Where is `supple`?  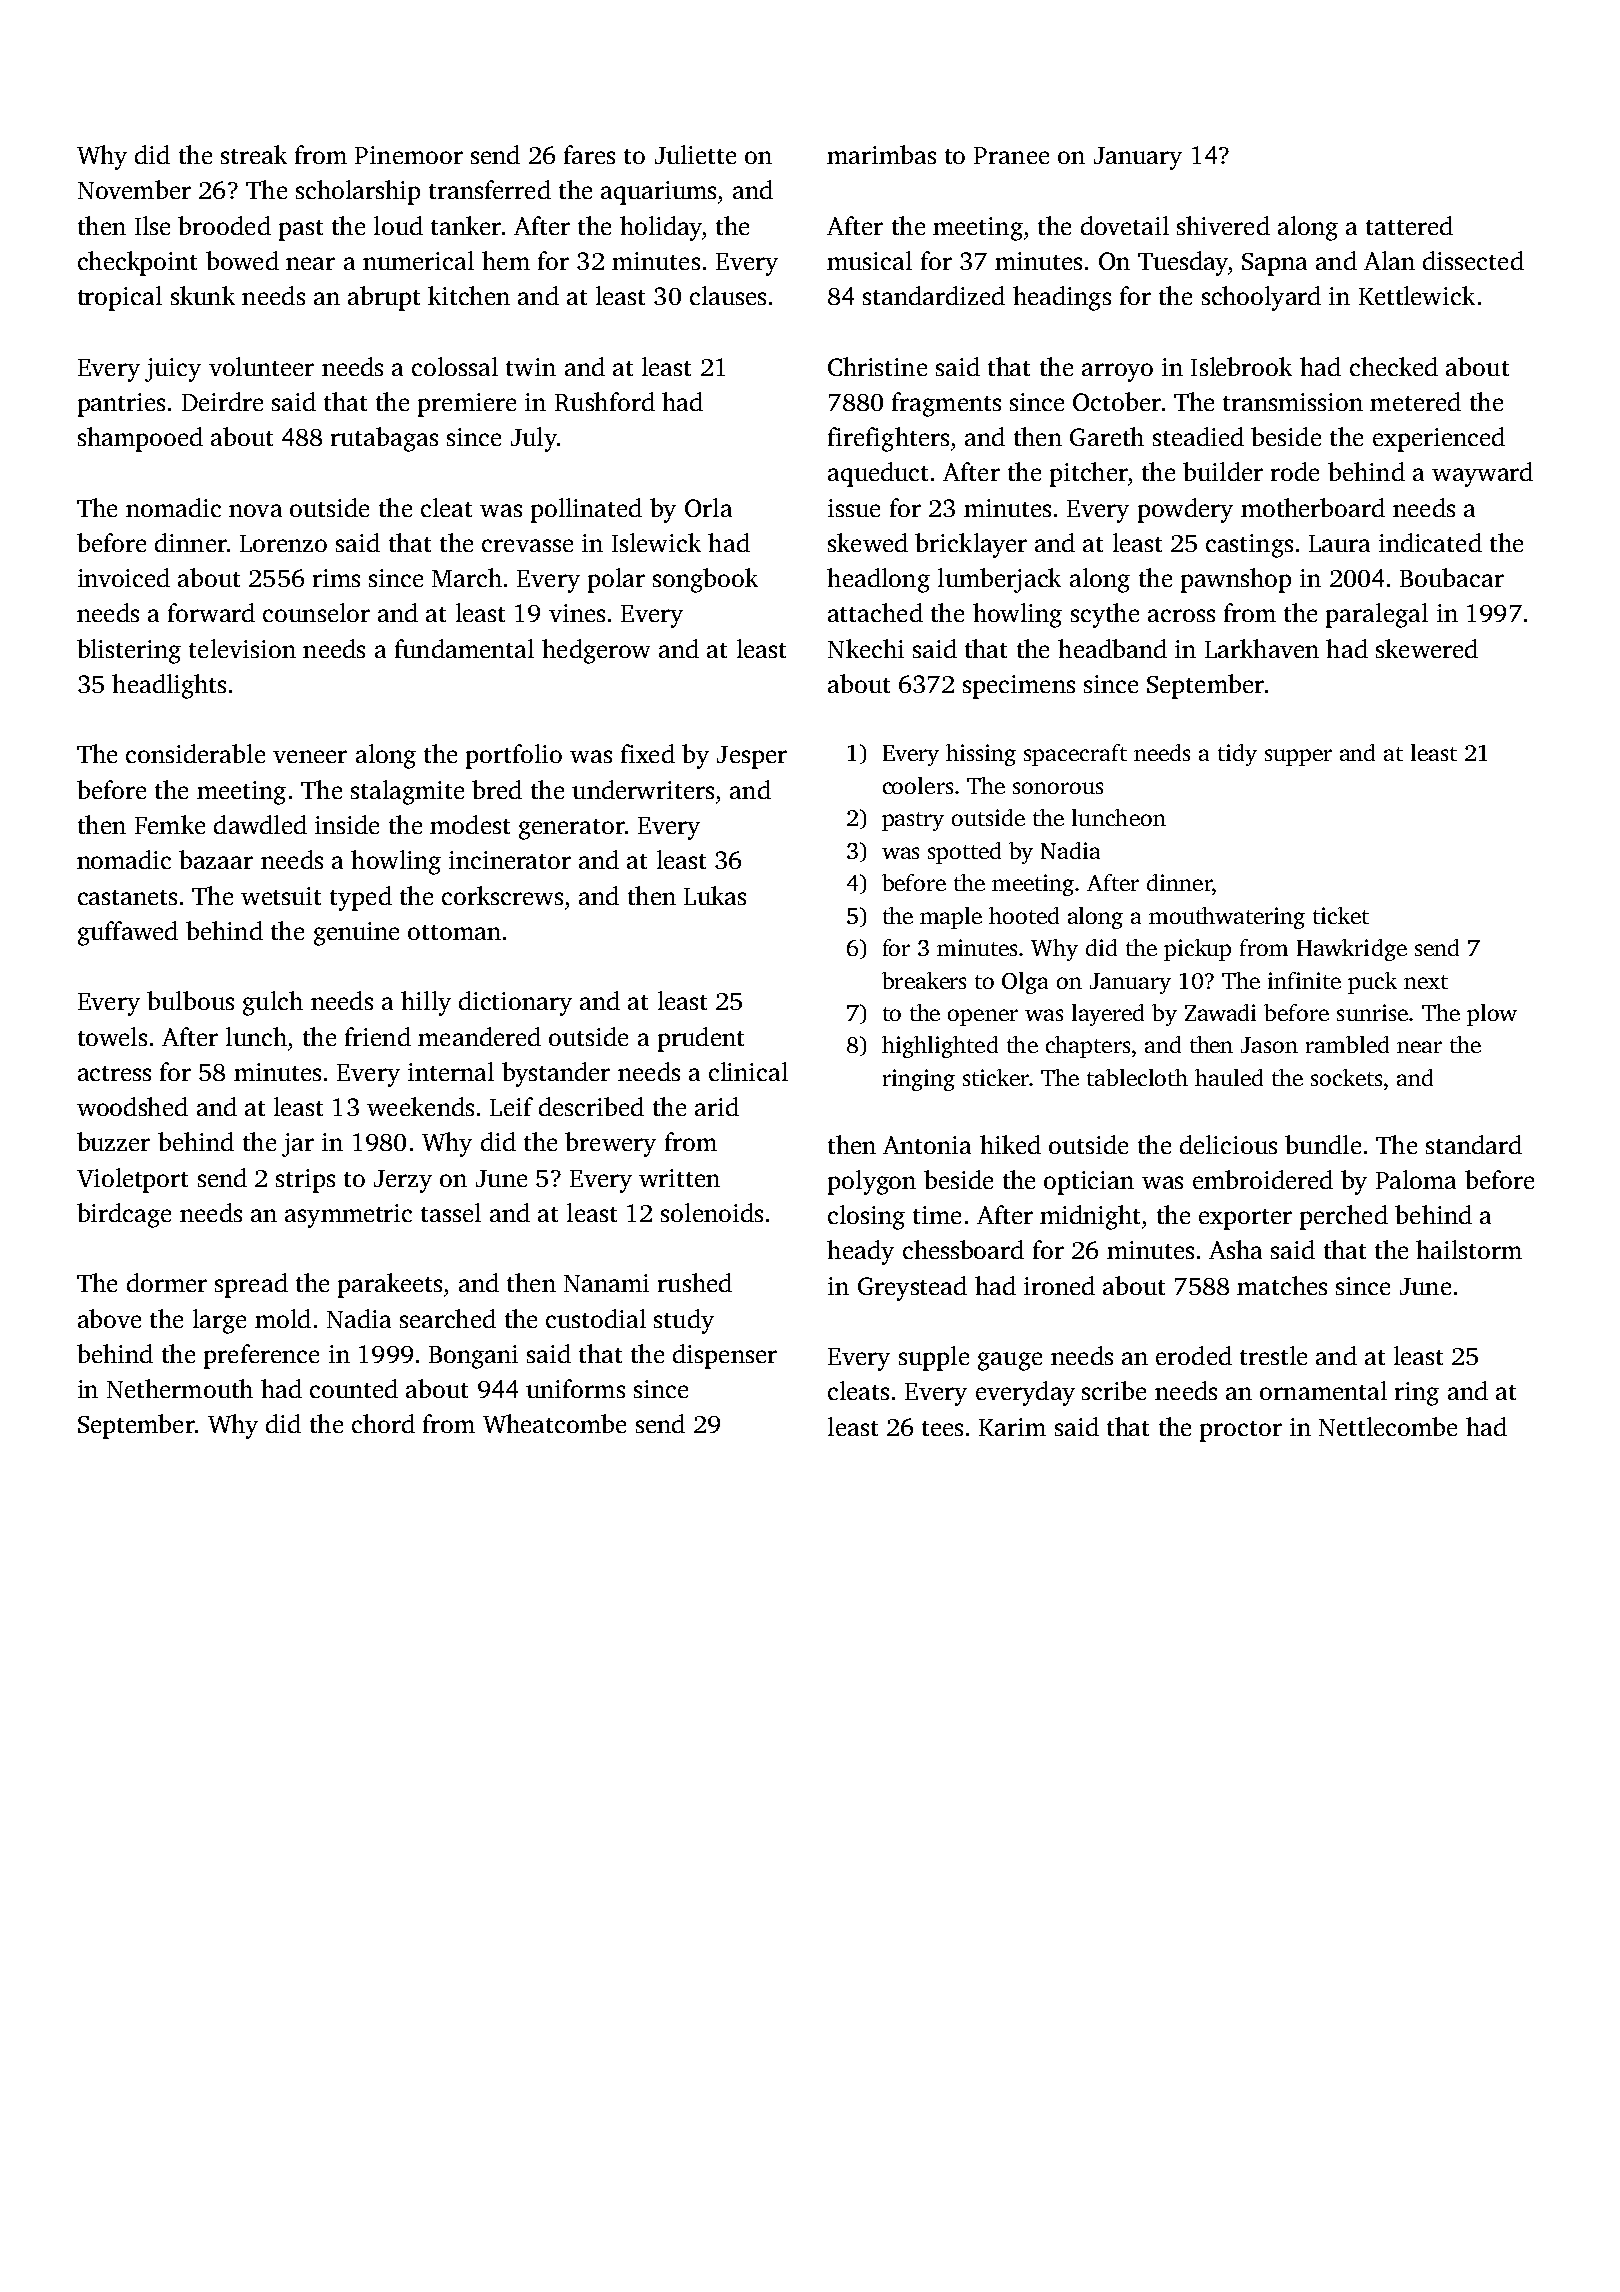
supple is located at coordinates (934, 1358).
